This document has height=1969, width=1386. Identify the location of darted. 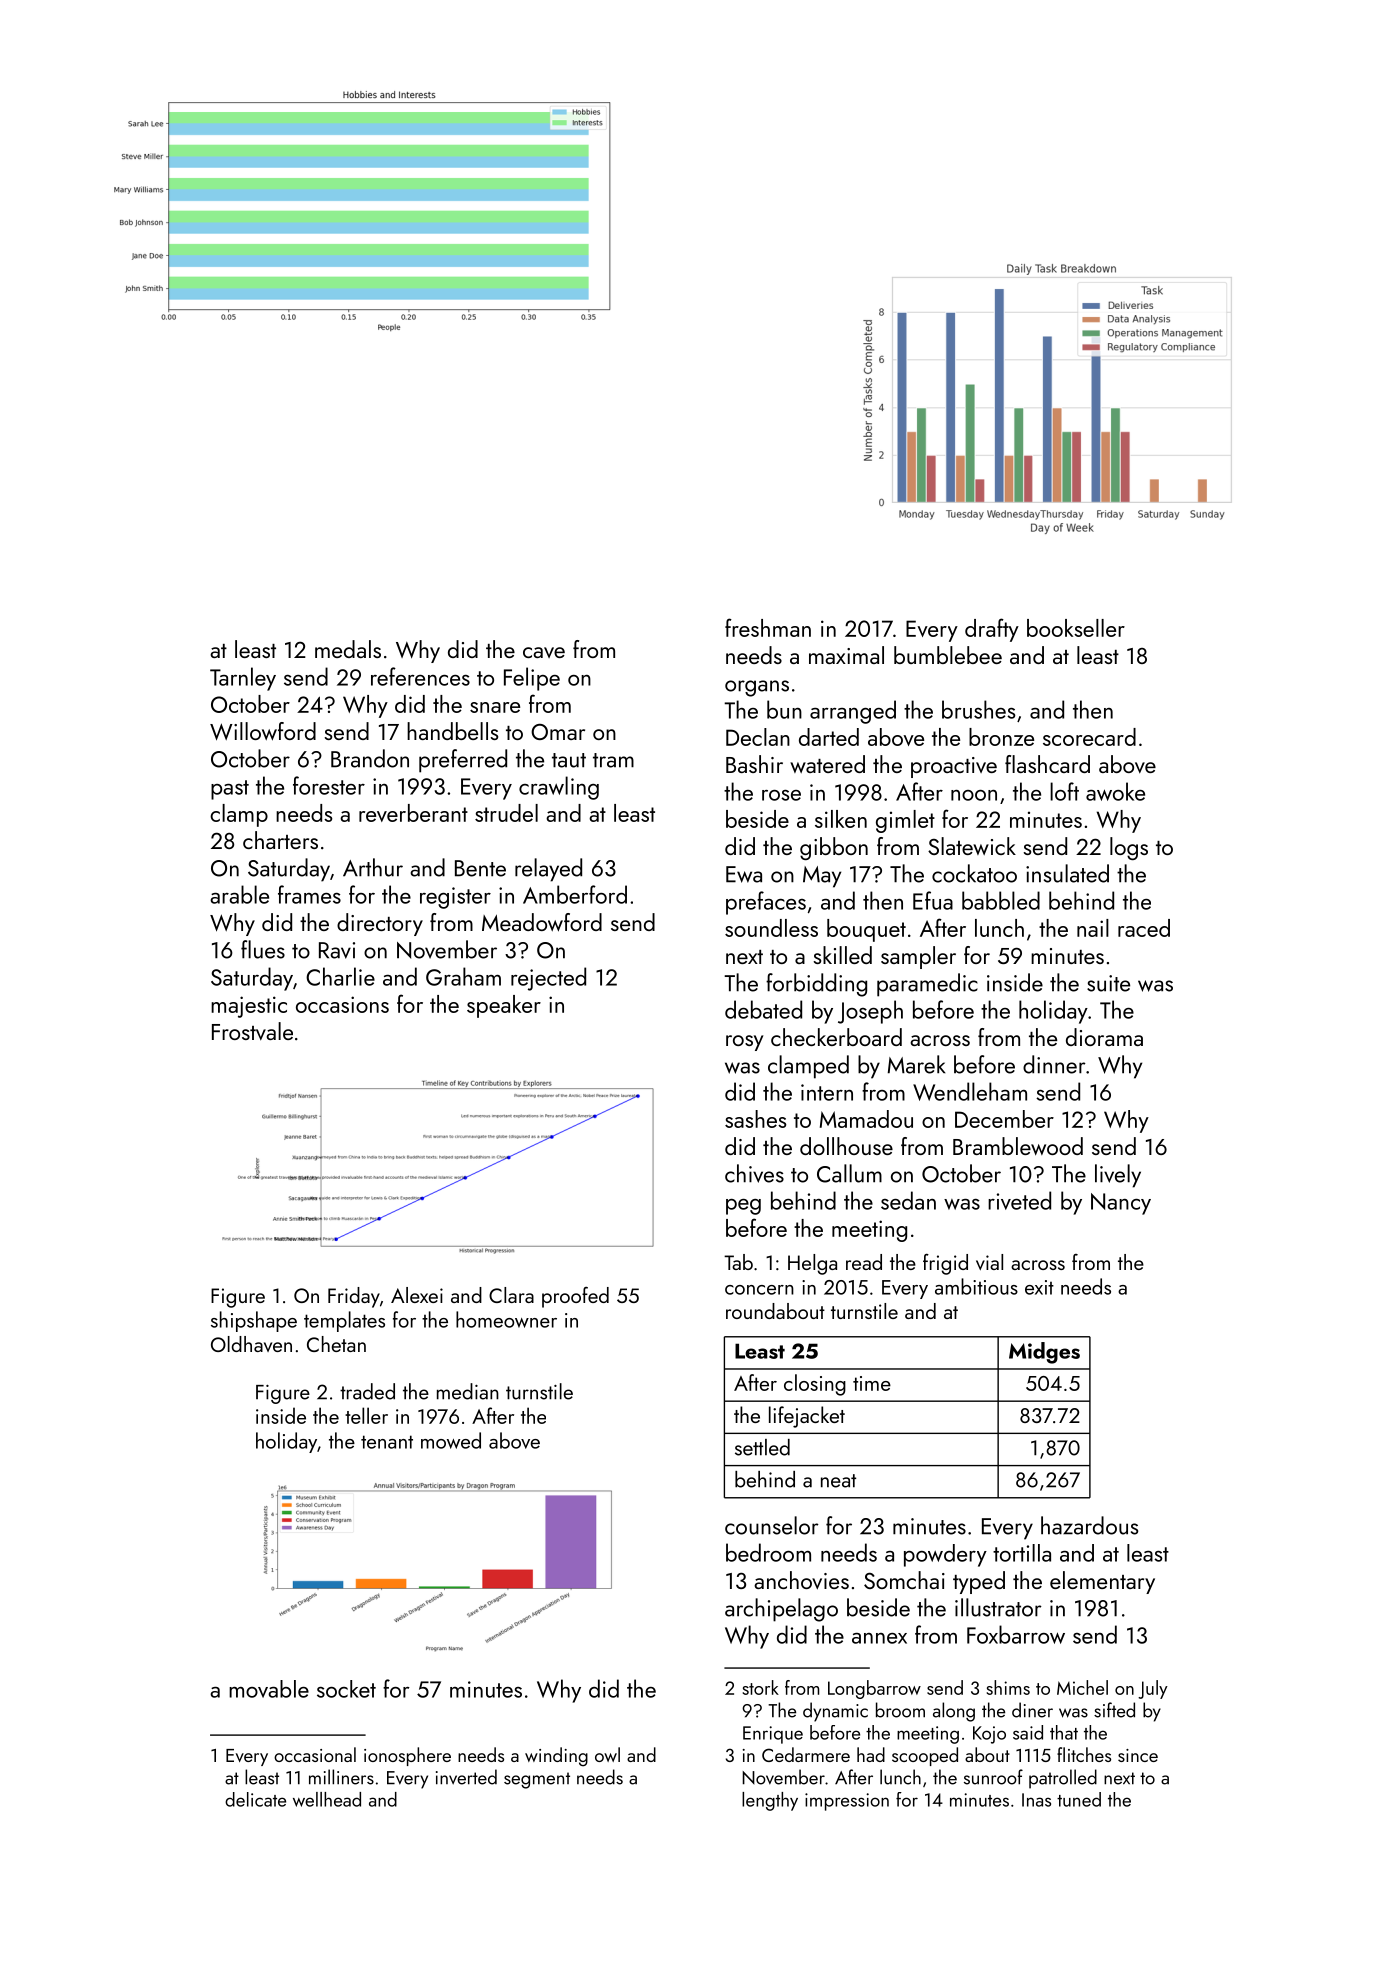
(829, 737).
